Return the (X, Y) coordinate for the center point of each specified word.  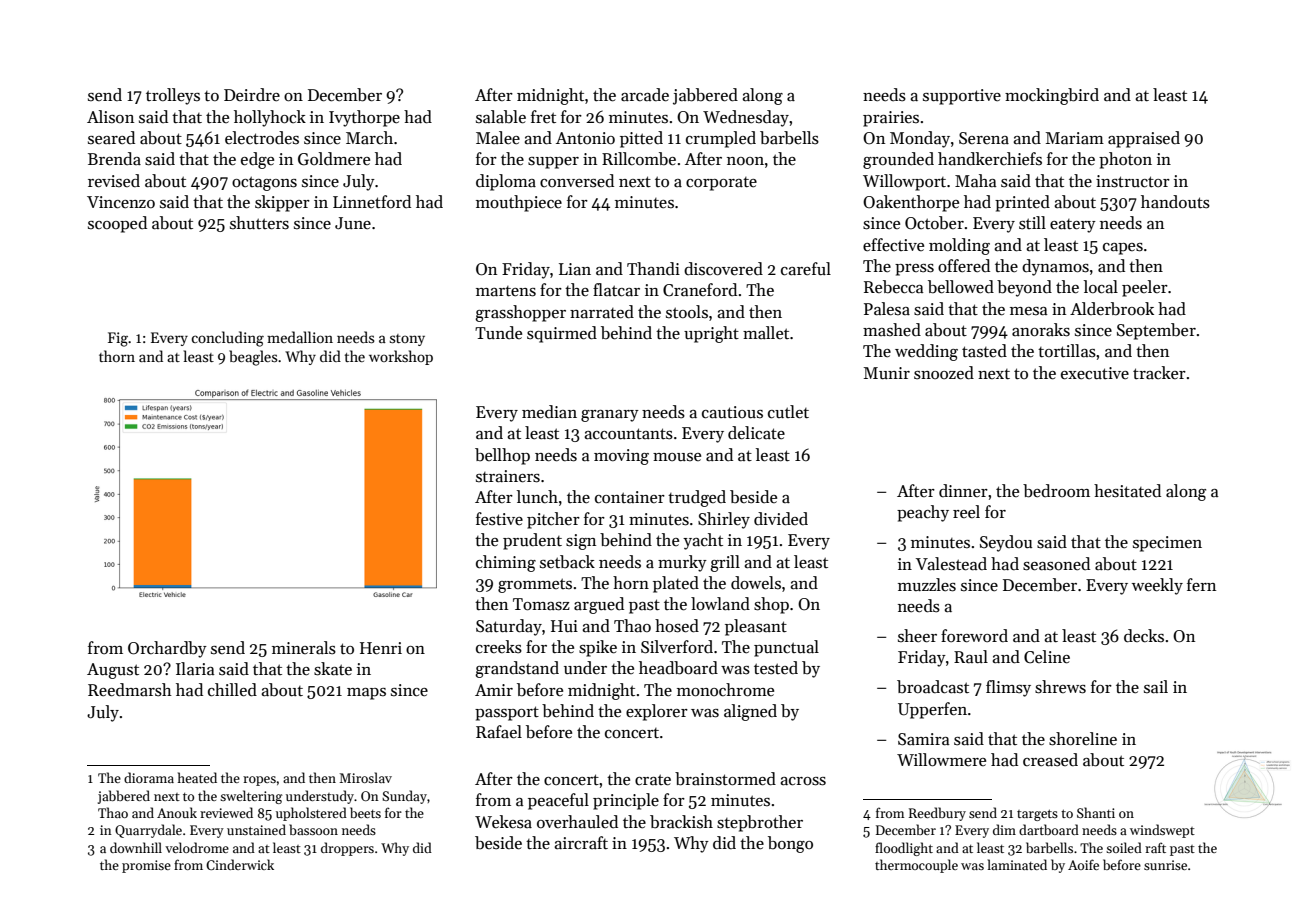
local (1101, 287)
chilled (232, 690)
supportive (962, 97)
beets (365, 812)
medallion (300, 337)
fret (543, 116)
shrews (1060, 687)
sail (1156, 687)
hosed (677, 626)
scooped (117, 224)
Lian (575, 269)
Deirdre (252, 95)
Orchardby (167, 649)
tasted (984, 351)
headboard (678, 668)
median (549, 412)
